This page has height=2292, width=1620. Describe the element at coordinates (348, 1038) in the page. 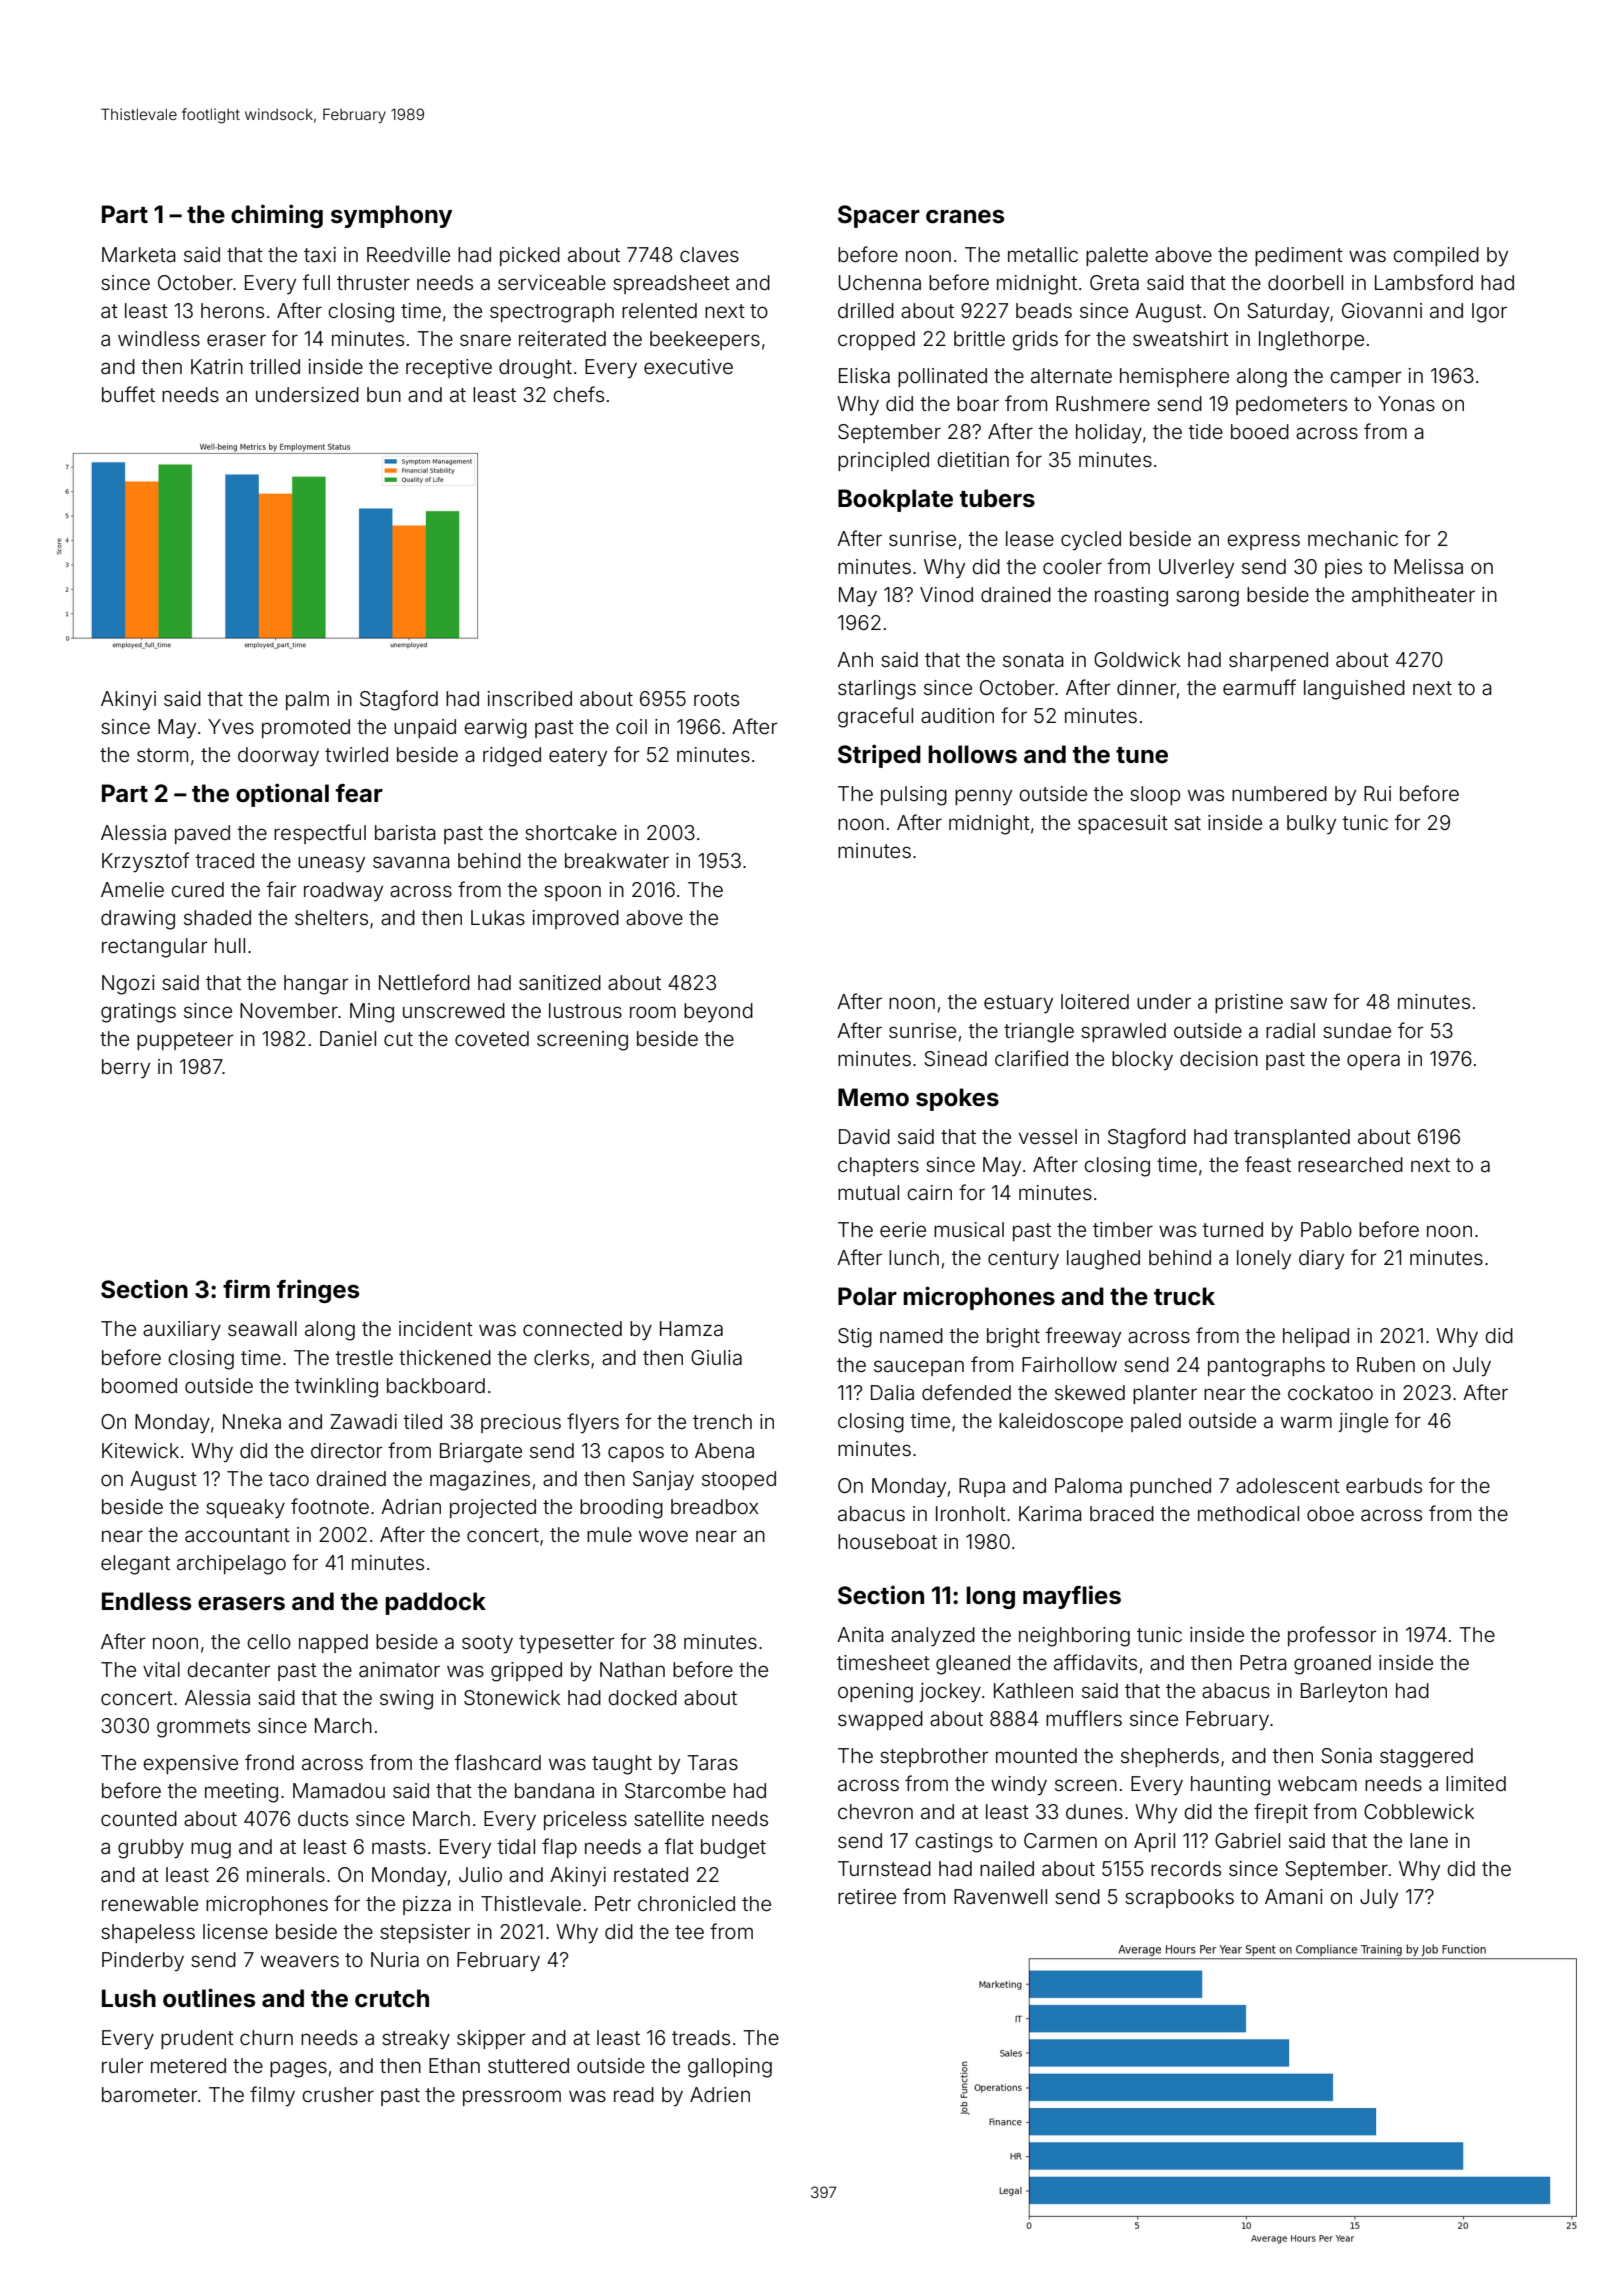

I see `Daniel` at that location.
